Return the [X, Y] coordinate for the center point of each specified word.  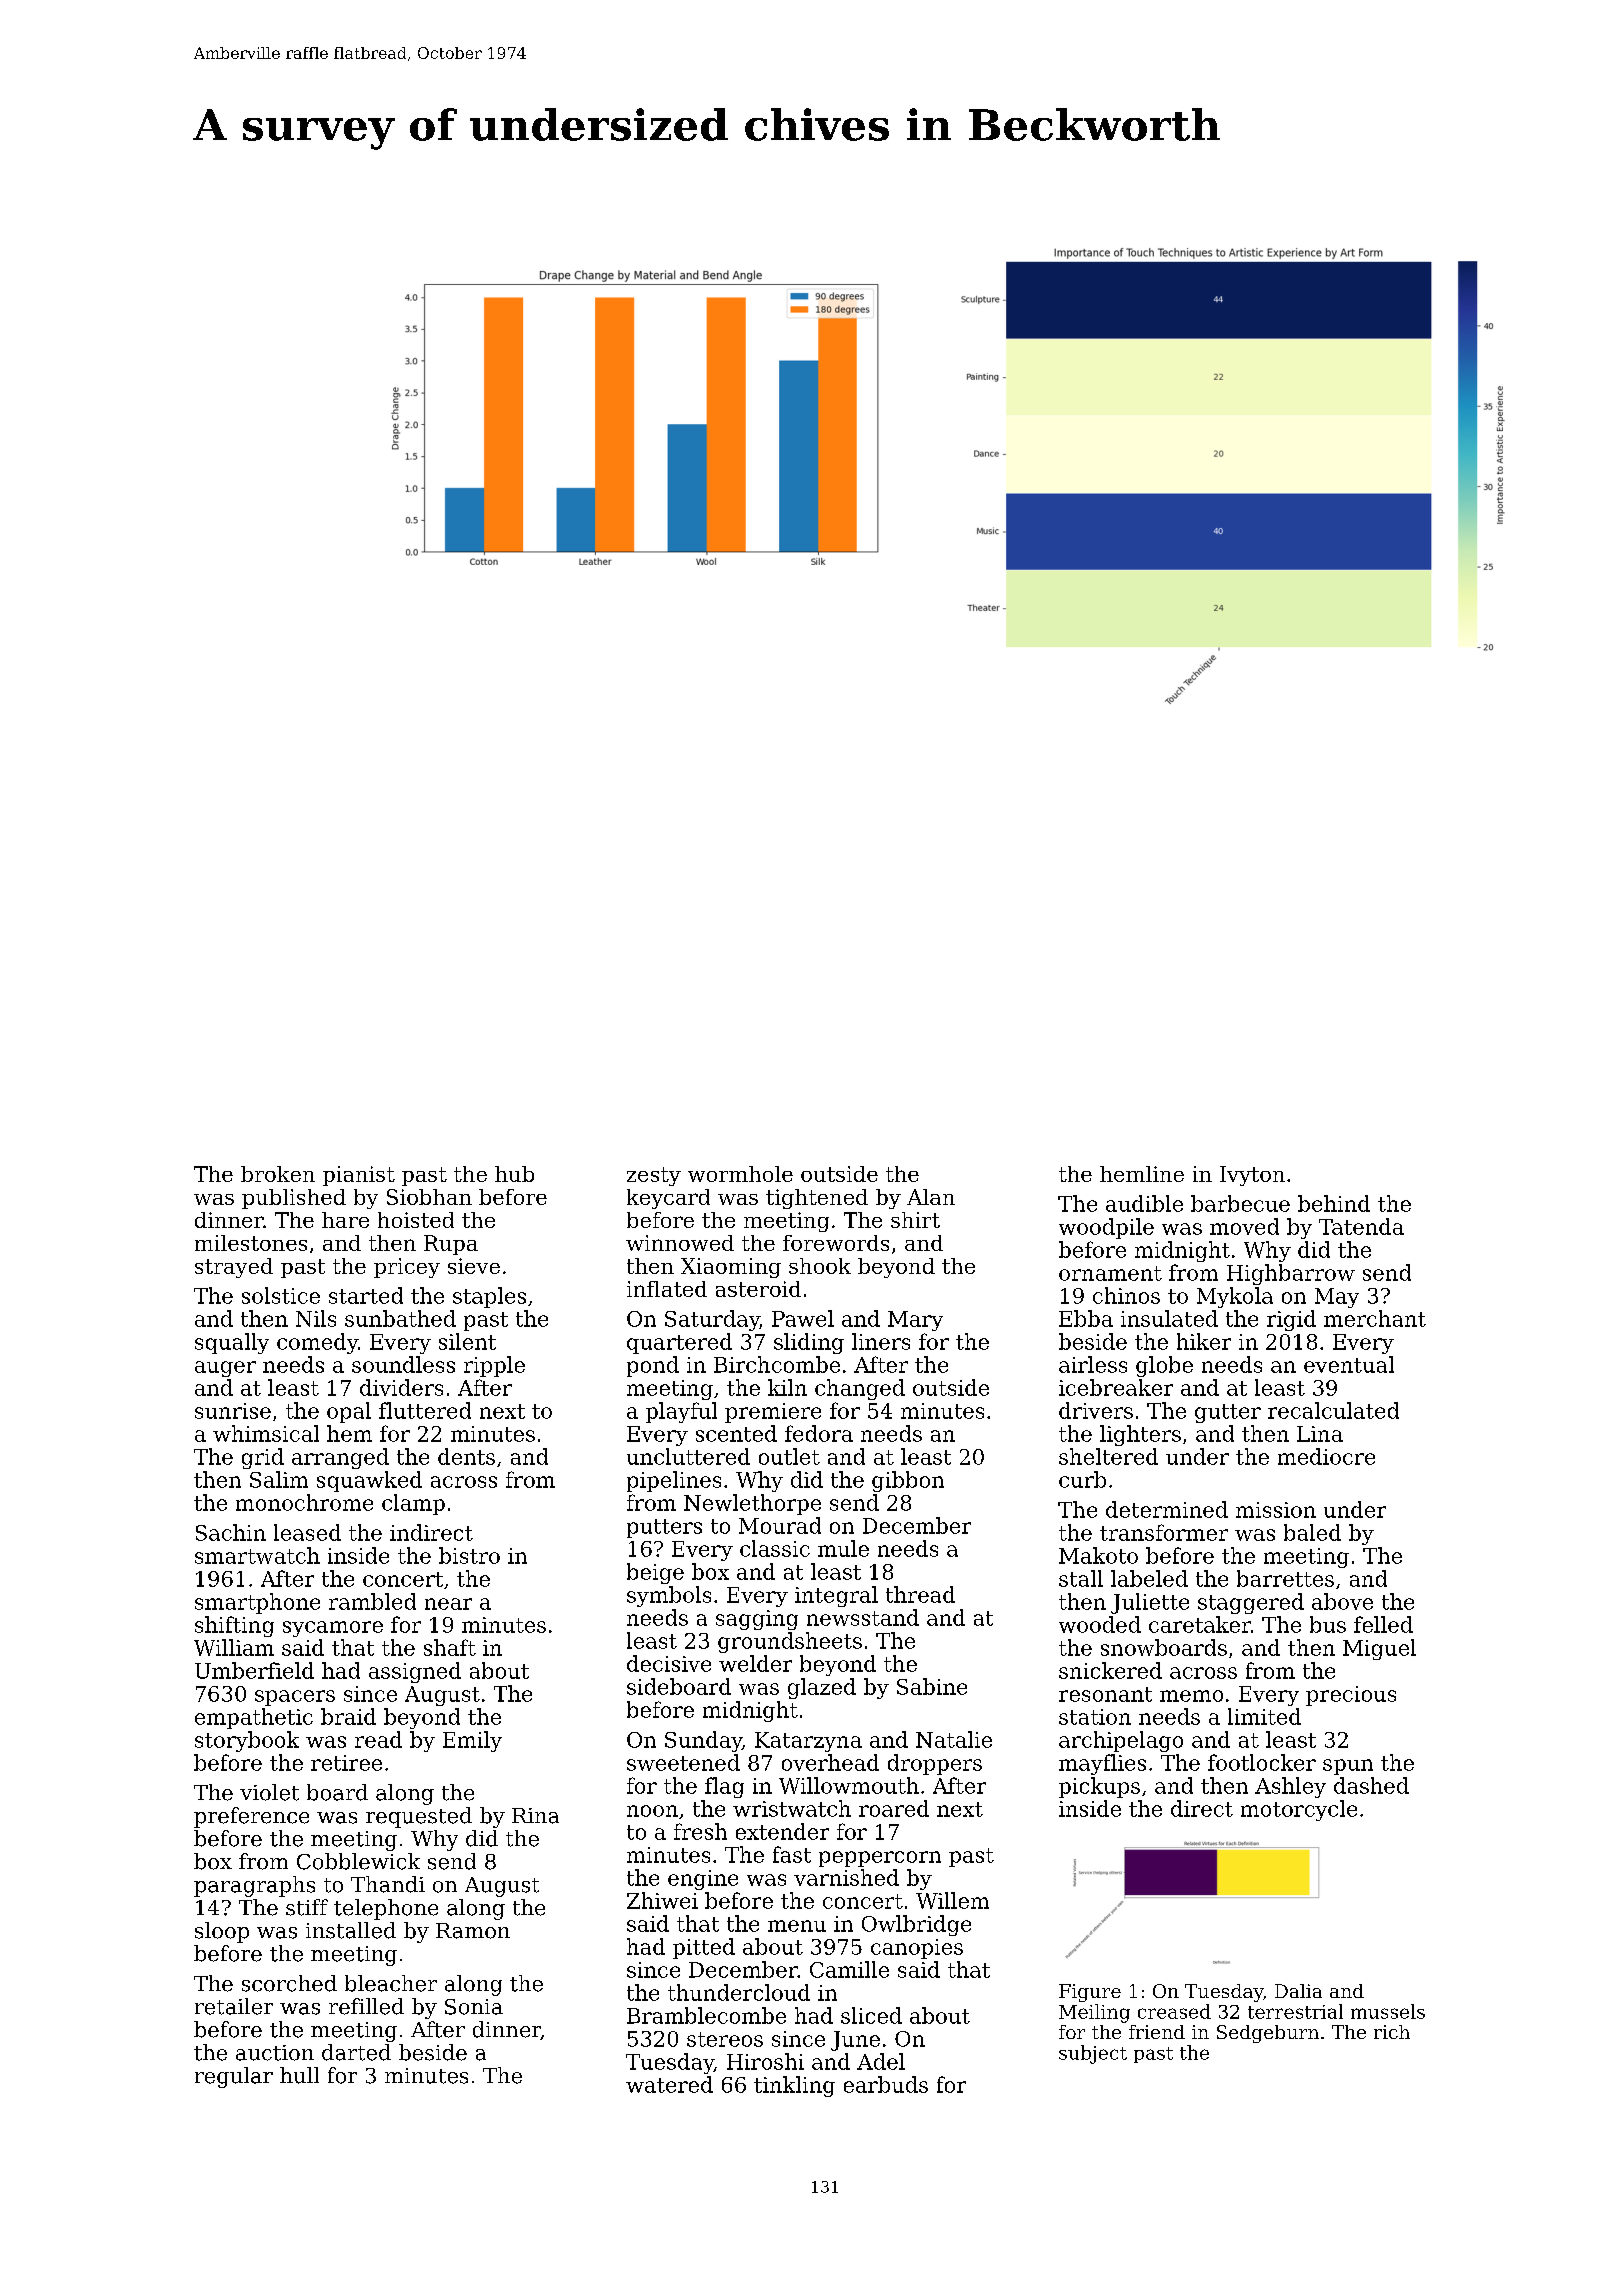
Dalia [1298, 1991]
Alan [931, 1197]
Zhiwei [662, 1900]
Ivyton [1252, 1176]
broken [278, 1174]
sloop [222, 1932]
